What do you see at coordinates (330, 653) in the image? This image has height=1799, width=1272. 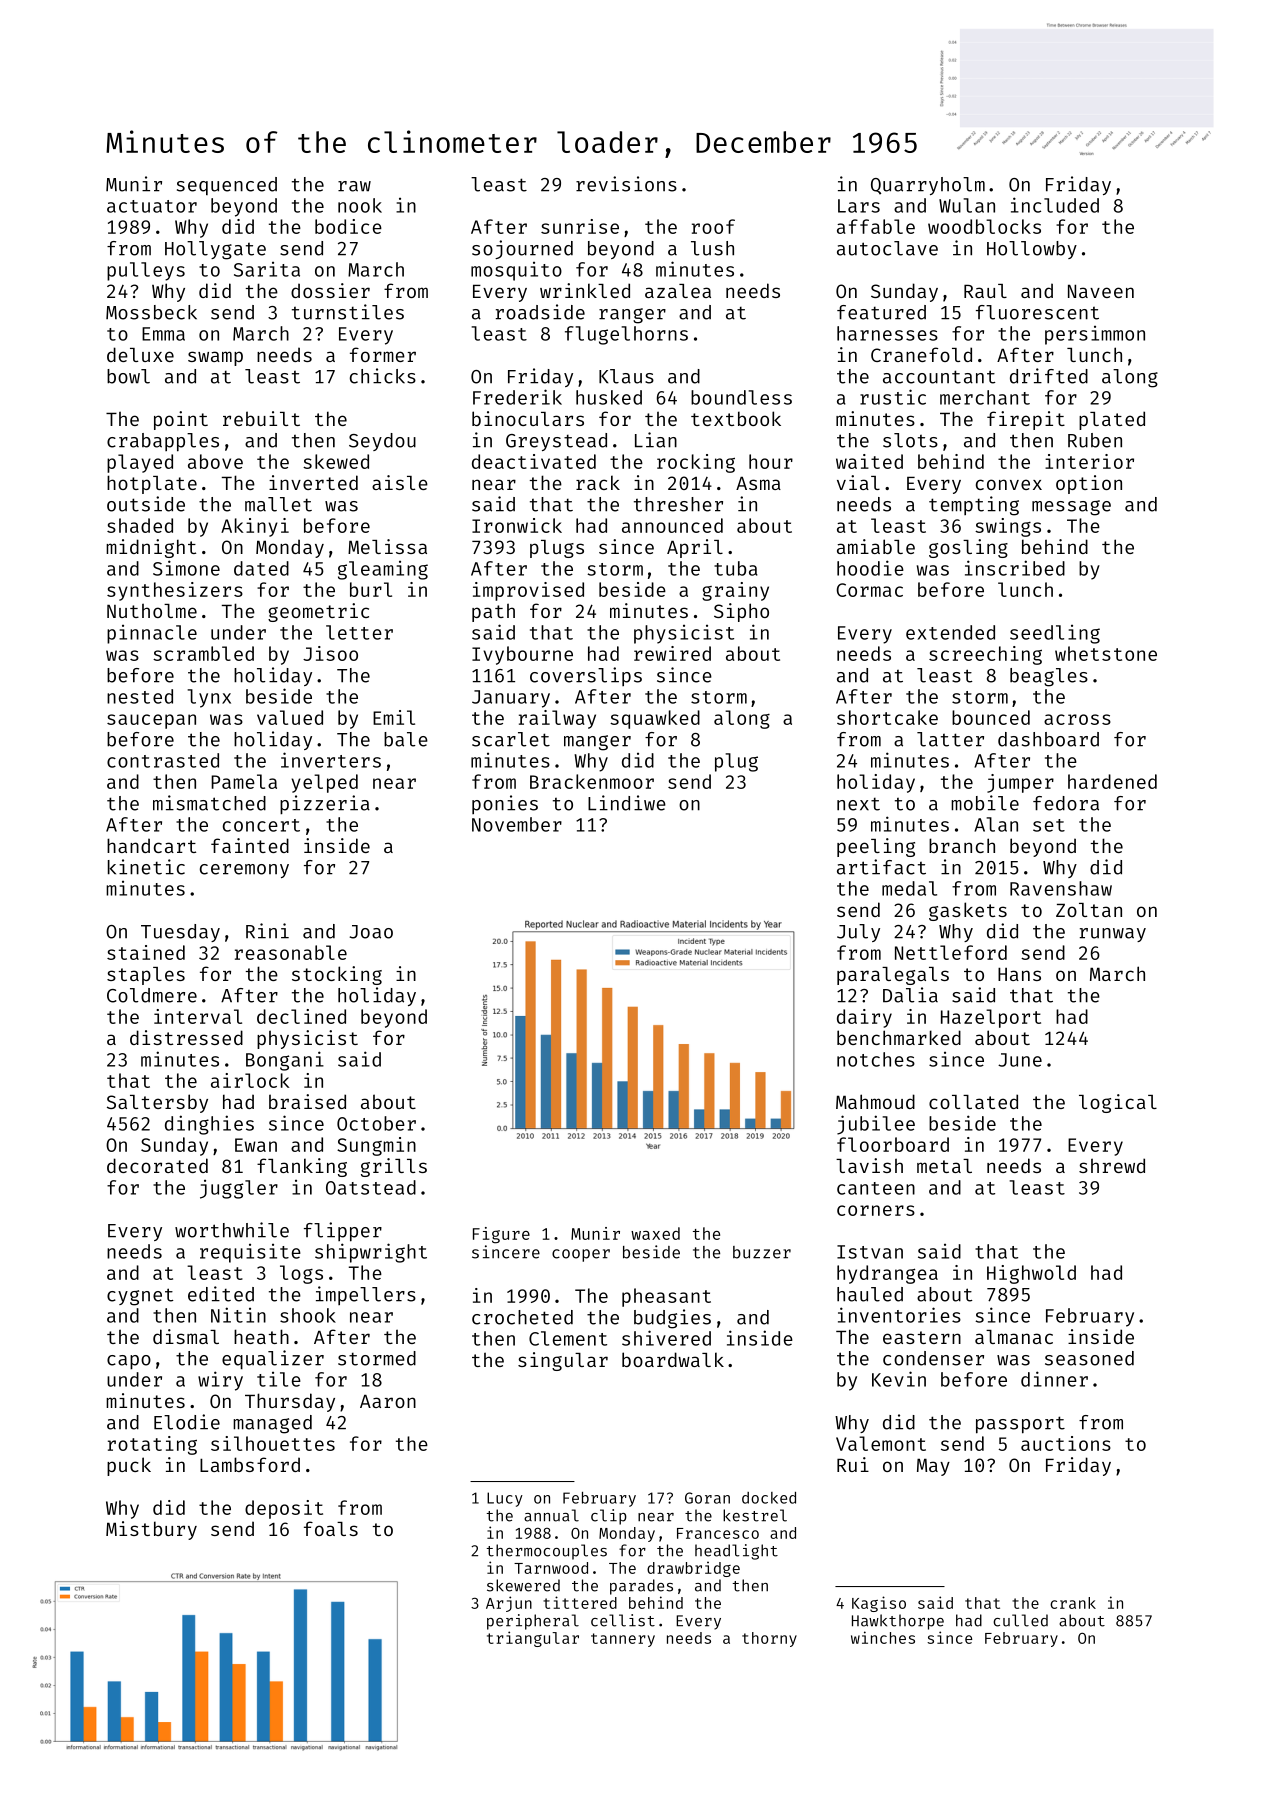 I see `Jisoo` at bounding box center [330, 653].
